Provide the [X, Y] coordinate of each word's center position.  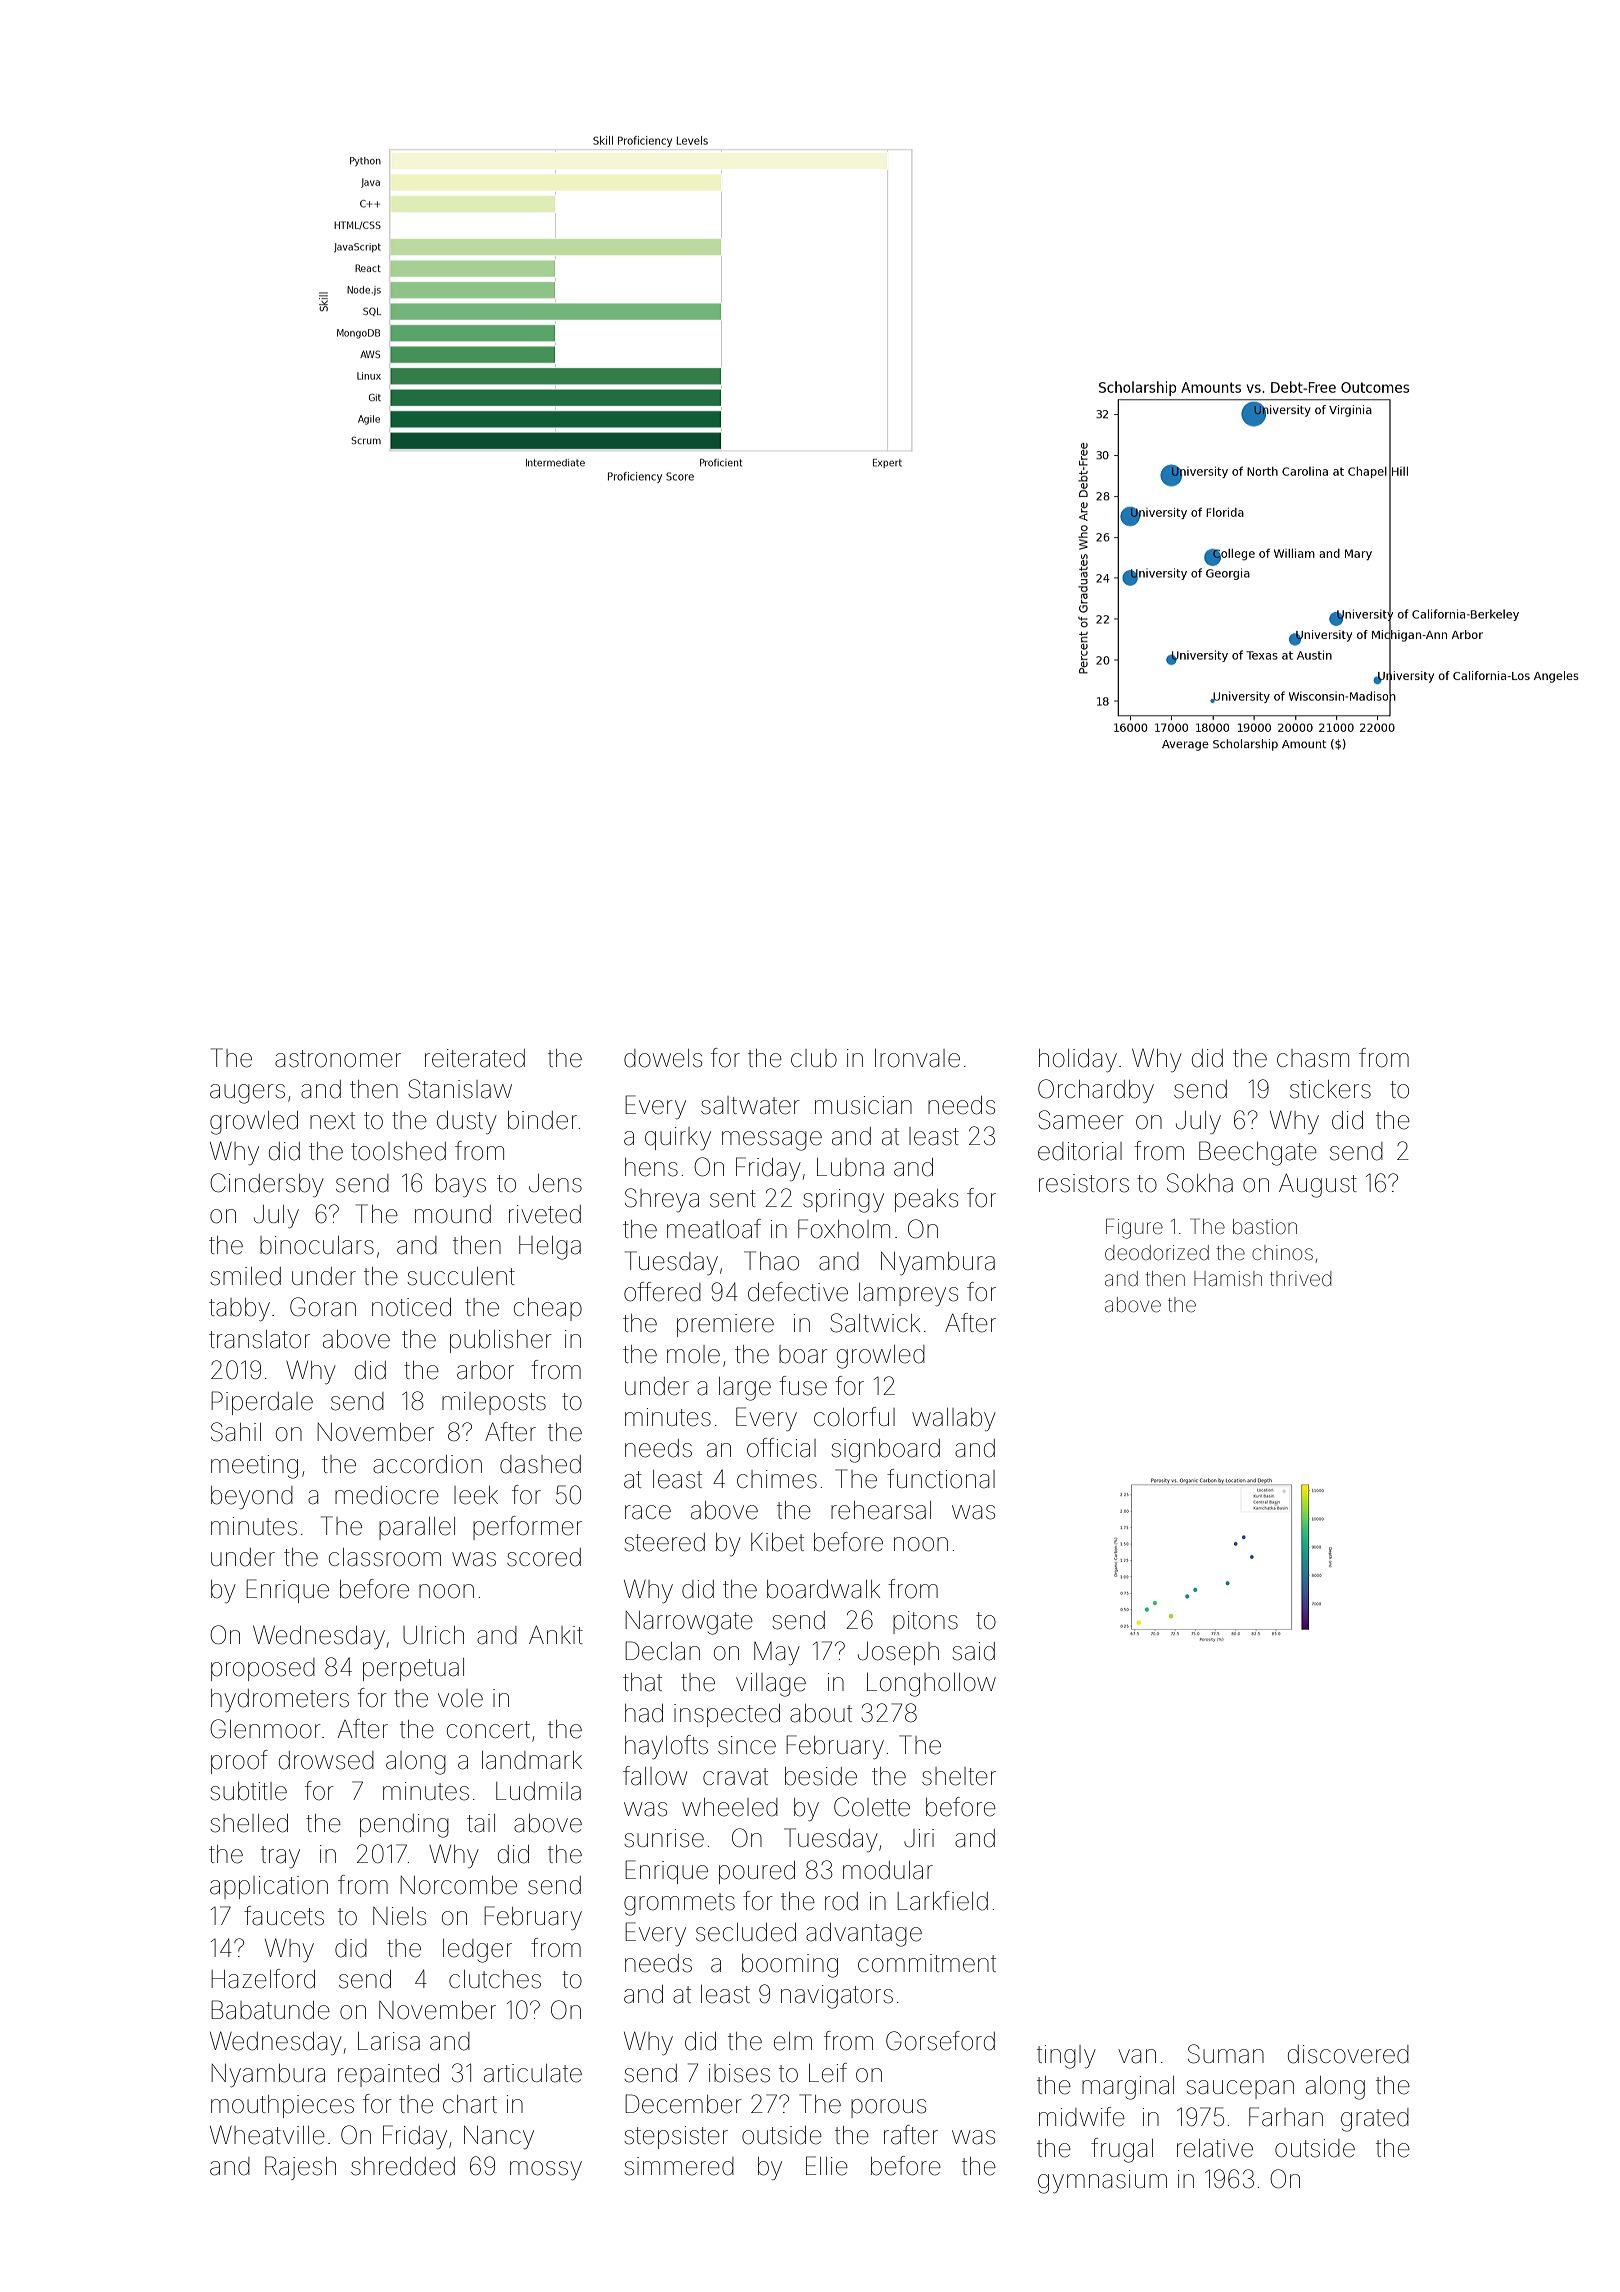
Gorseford [940, 2041]
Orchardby [1096, 1091]
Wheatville [267, 2135]
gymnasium [1102, 2182]
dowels [663, 1058]
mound [453, 1214]
